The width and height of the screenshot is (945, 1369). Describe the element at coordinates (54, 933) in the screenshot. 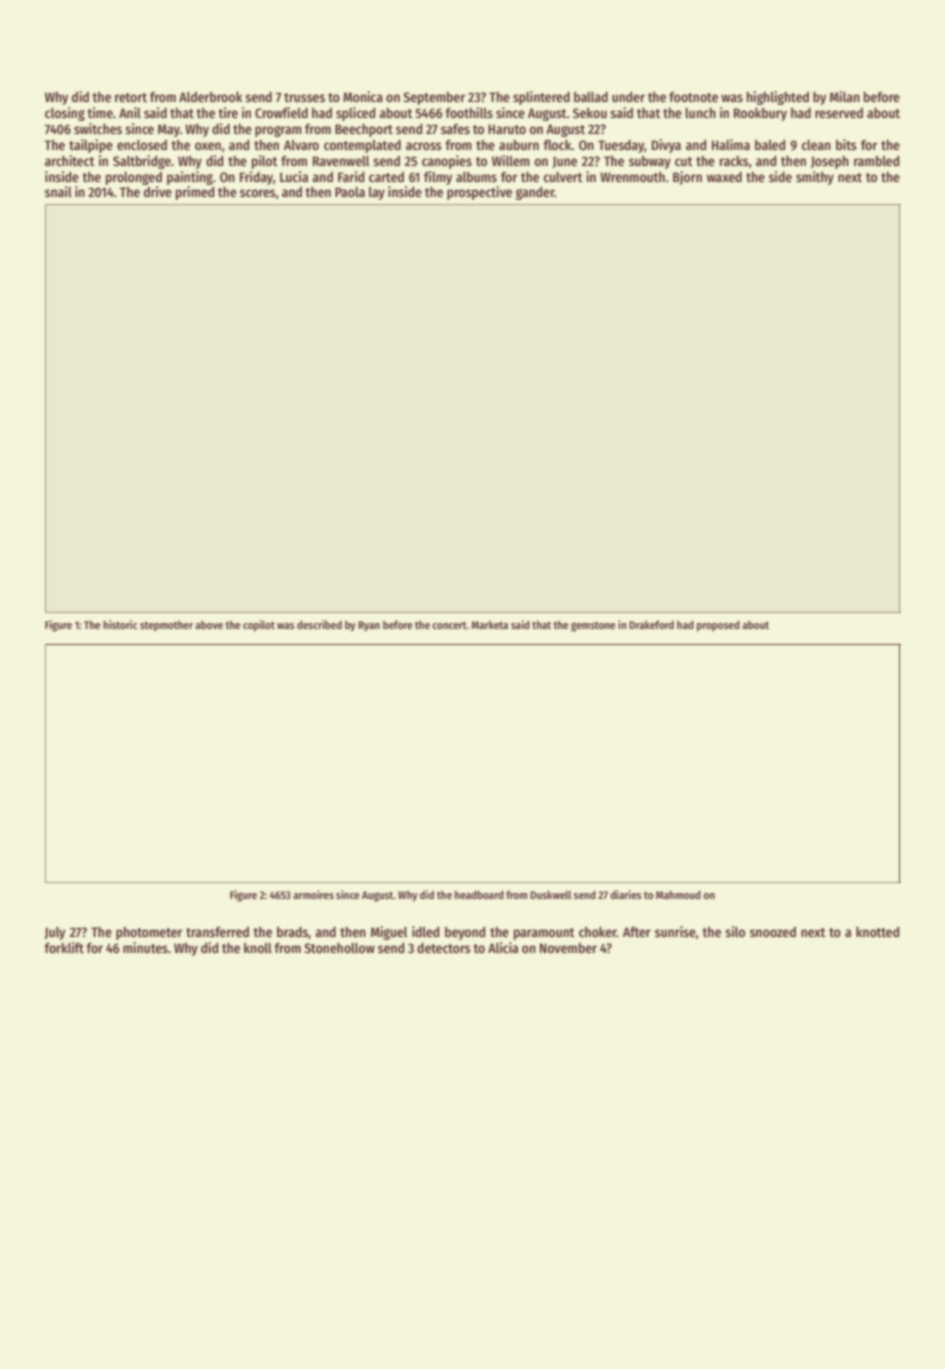

I see `July` at that location.
